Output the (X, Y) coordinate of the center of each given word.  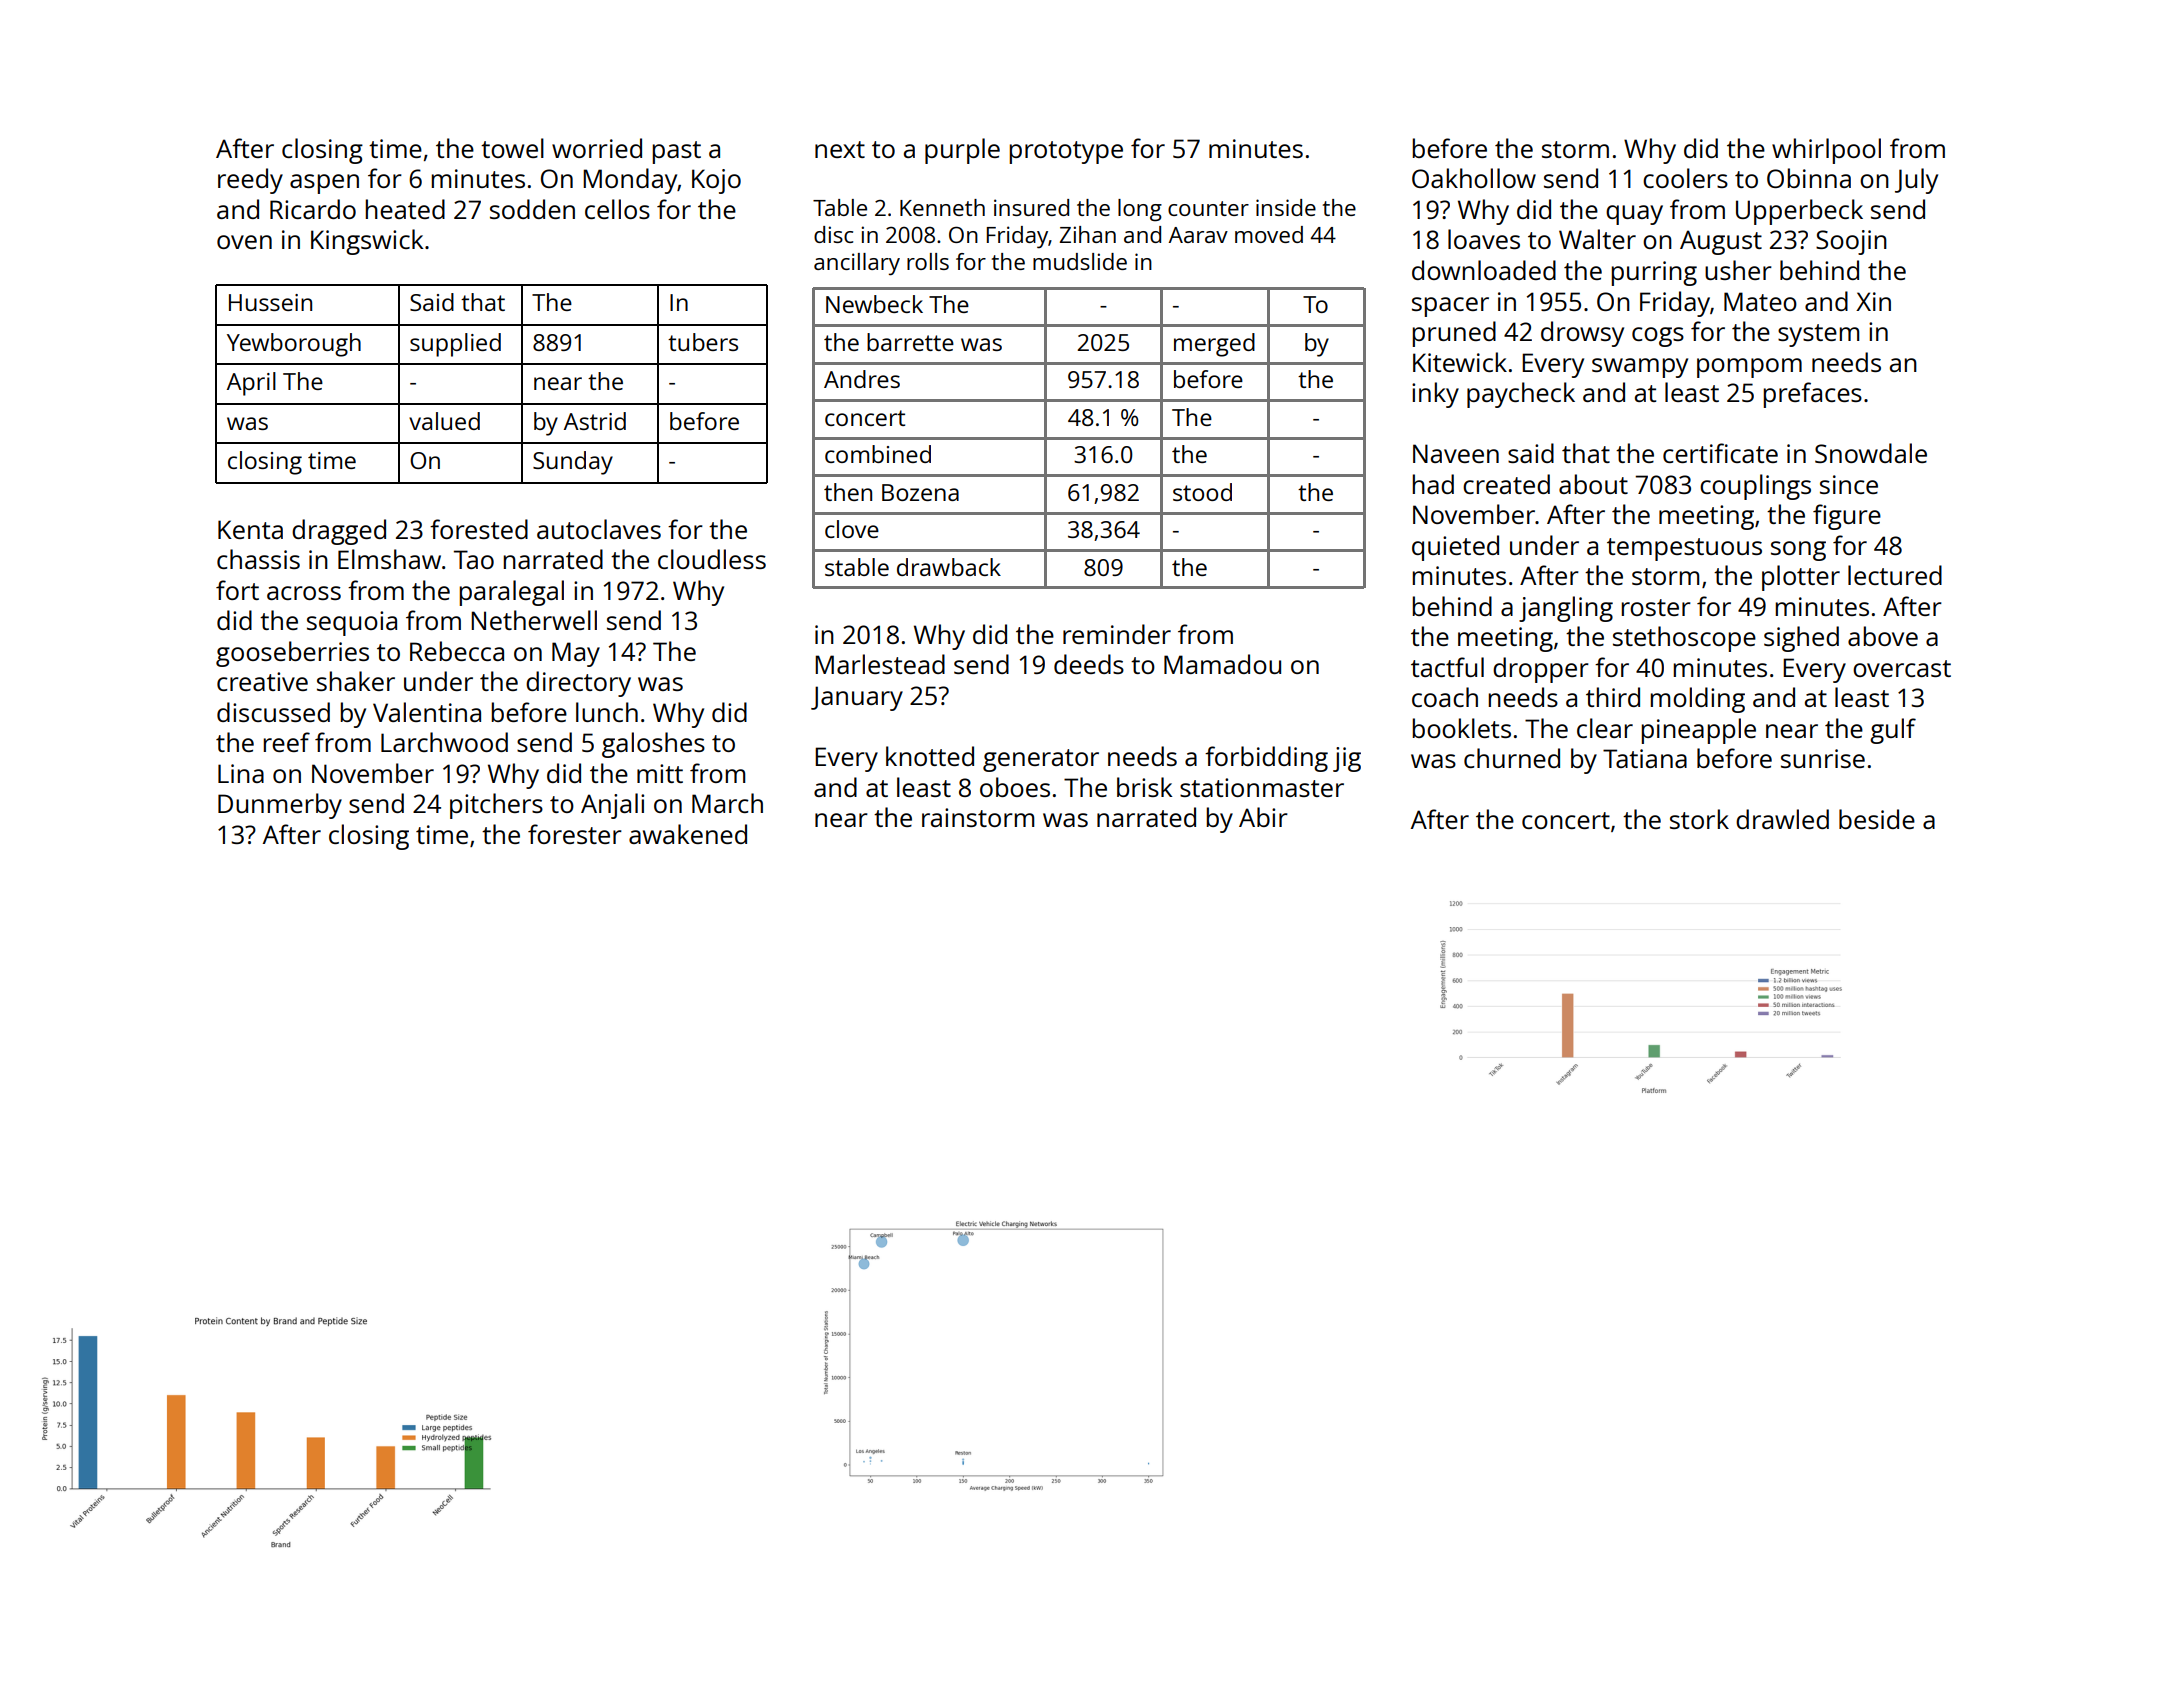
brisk (1144, 787)
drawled (1782, 819)
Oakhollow (1474, 178)
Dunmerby (280, 806)
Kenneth (942, 207)
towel (512, 148)
